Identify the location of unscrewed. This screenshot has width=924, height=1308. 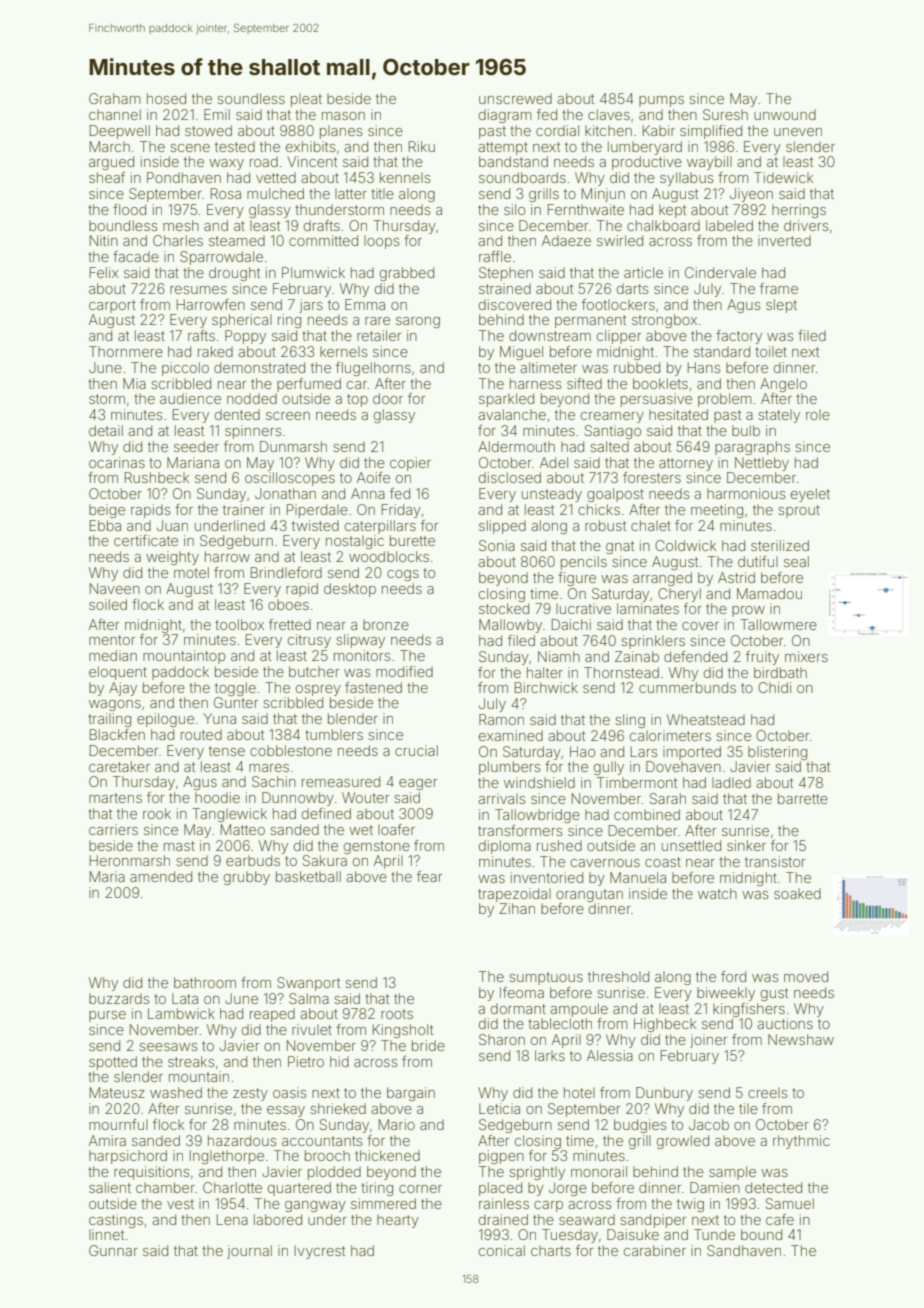
(515, 98).
